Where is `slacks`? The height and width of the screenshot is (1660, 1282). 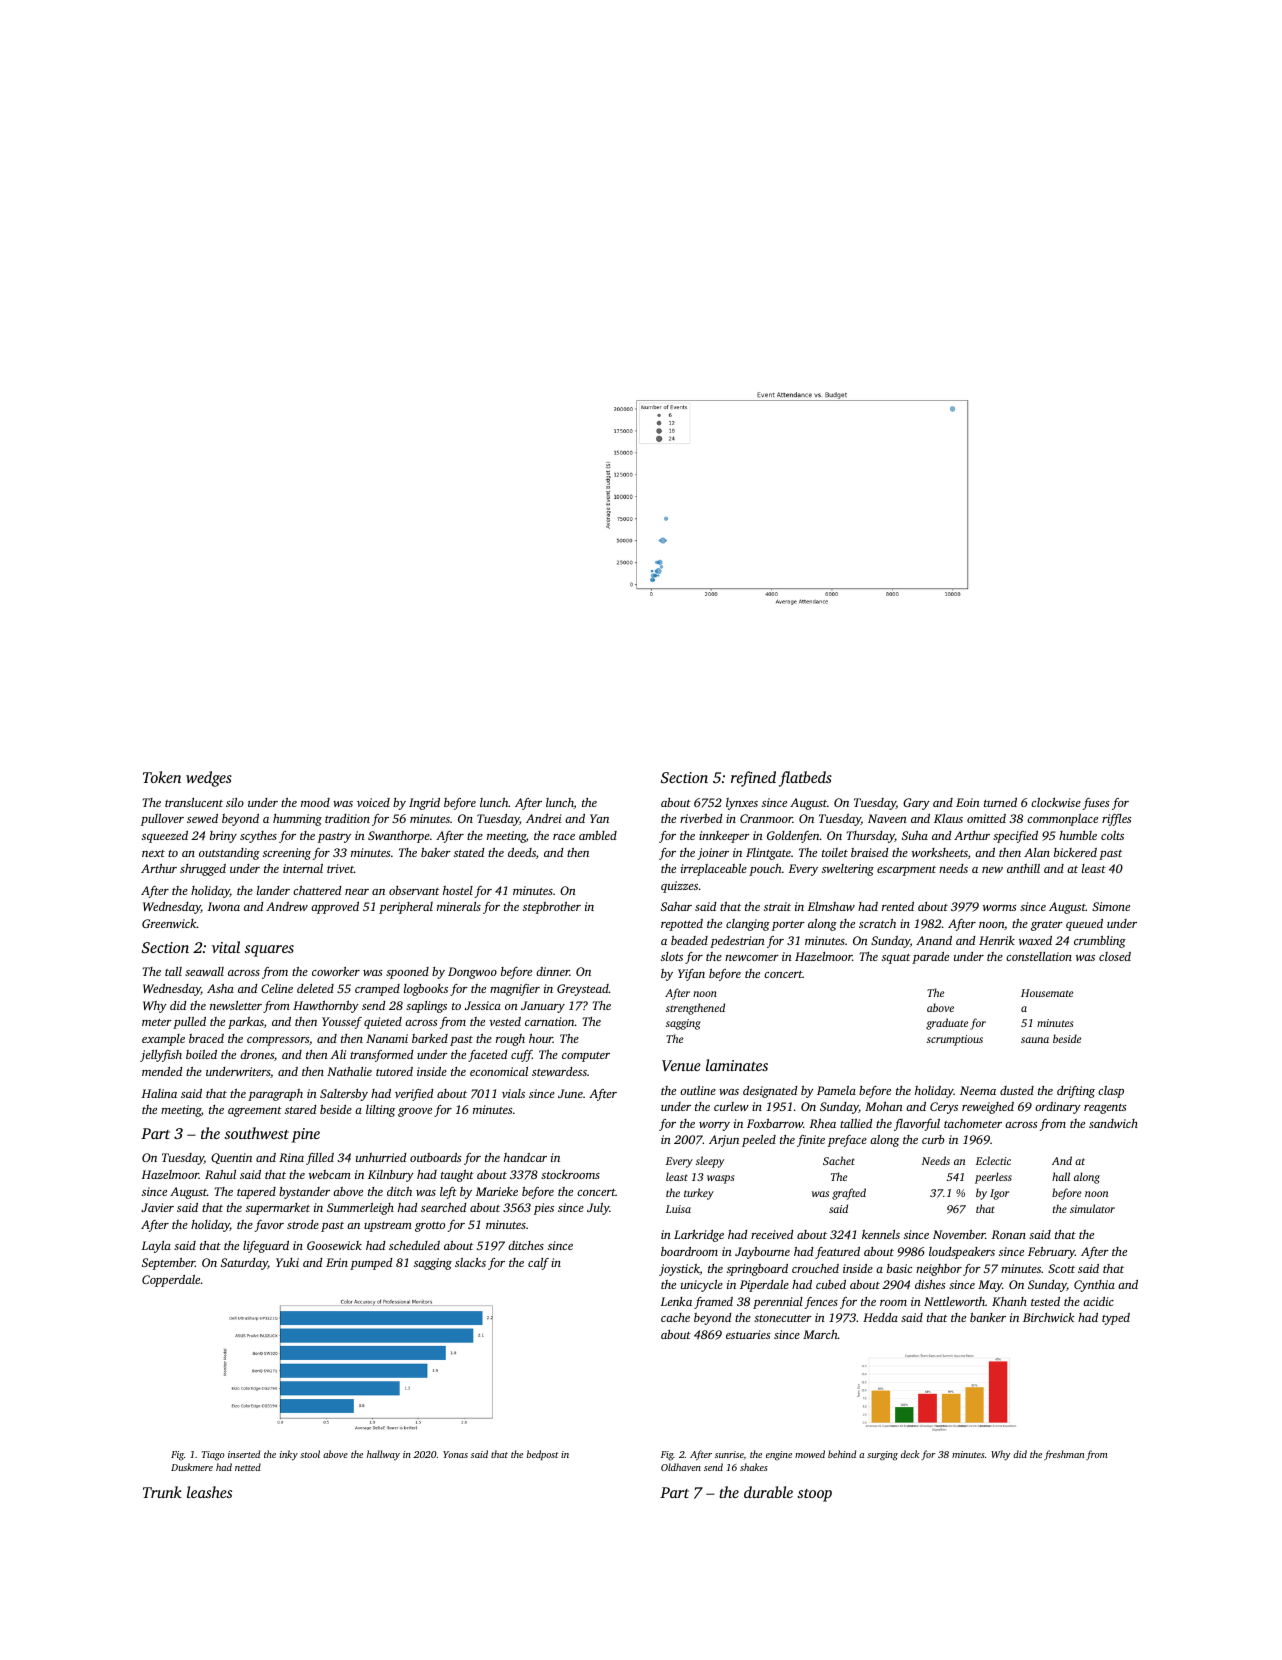 slacks is located at coordinates (470, 1262).
